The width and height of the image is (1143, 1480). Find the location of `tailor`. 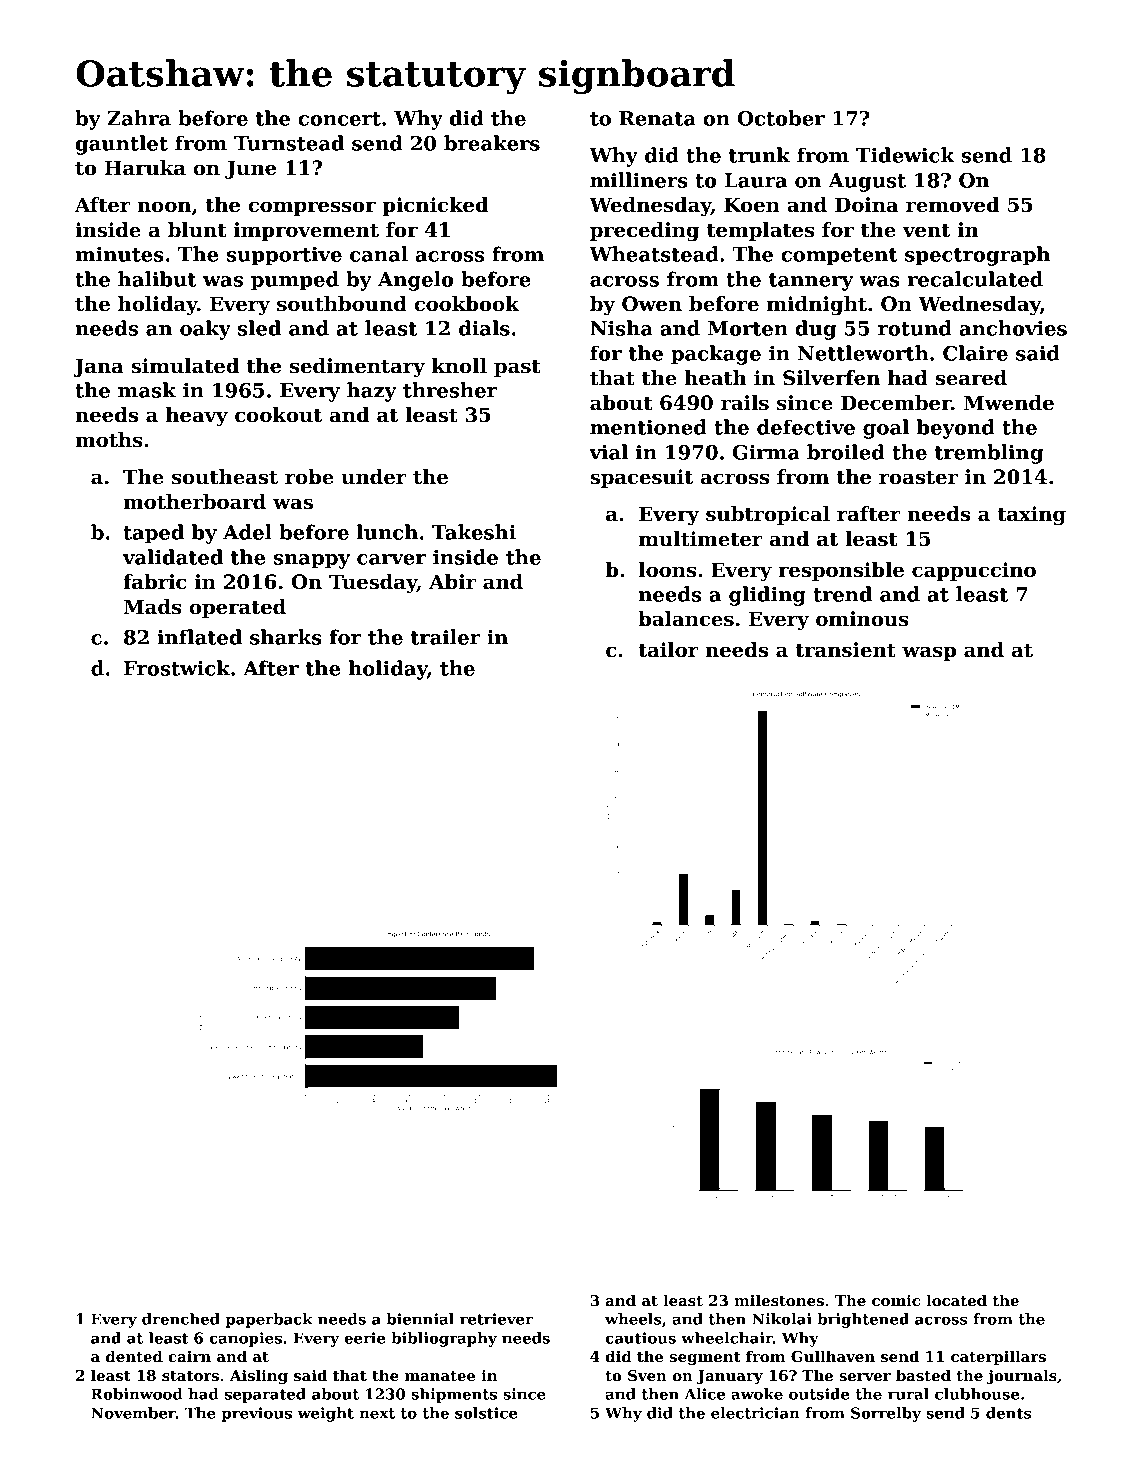

tailor is located at coordinates (668, 650).
